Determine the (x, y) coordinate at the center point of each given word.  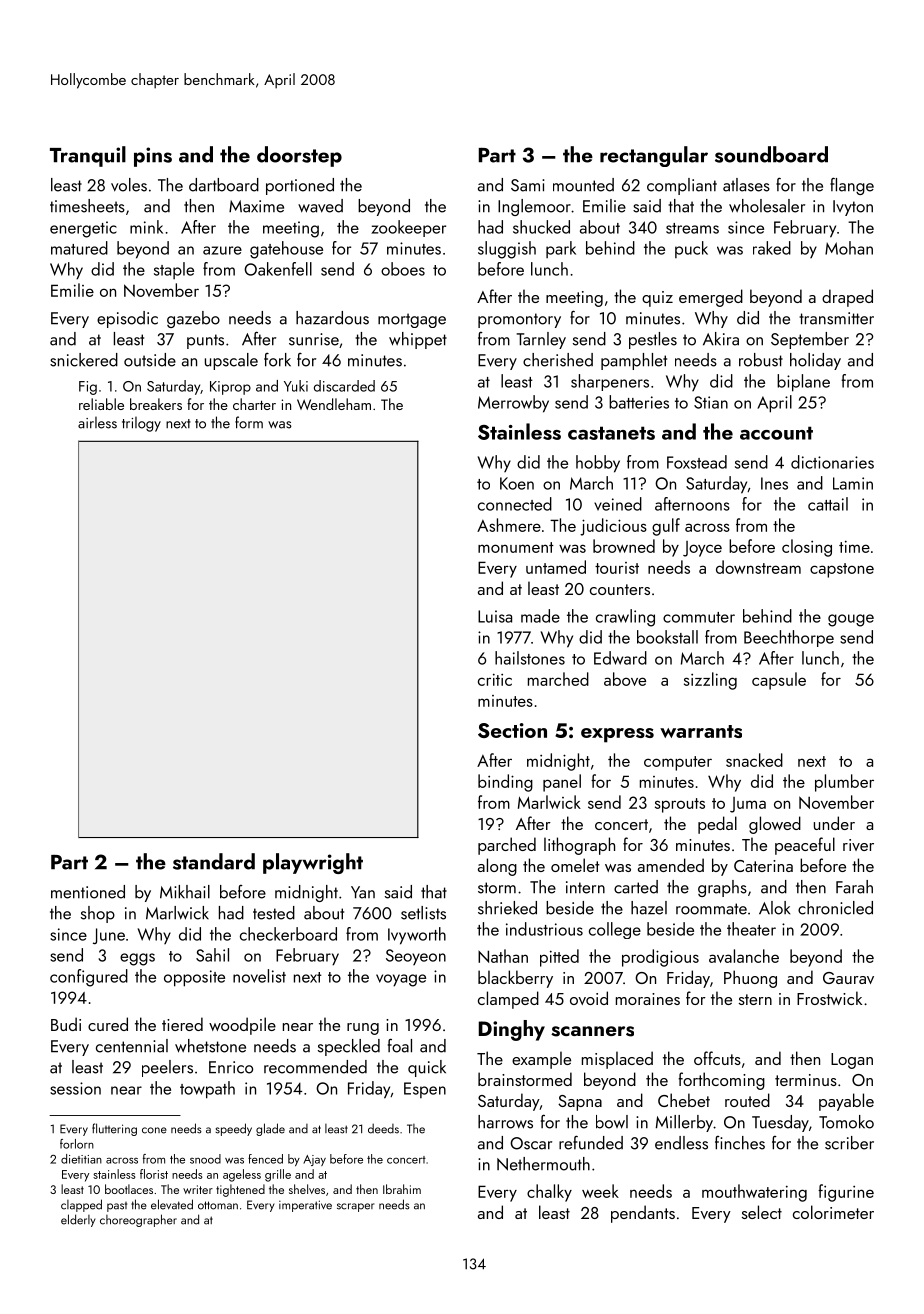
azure (222, 250)
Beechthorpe (789, 638)
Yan (363, 892)
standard (214, 861)
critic (495, 679)
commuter (699, 617)
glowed (775, 825)
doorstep (299, 156)
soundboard (771, 154)
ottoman (218, 1205)
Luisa (495, 616)
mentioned (88, 892)
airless (97, 423)
